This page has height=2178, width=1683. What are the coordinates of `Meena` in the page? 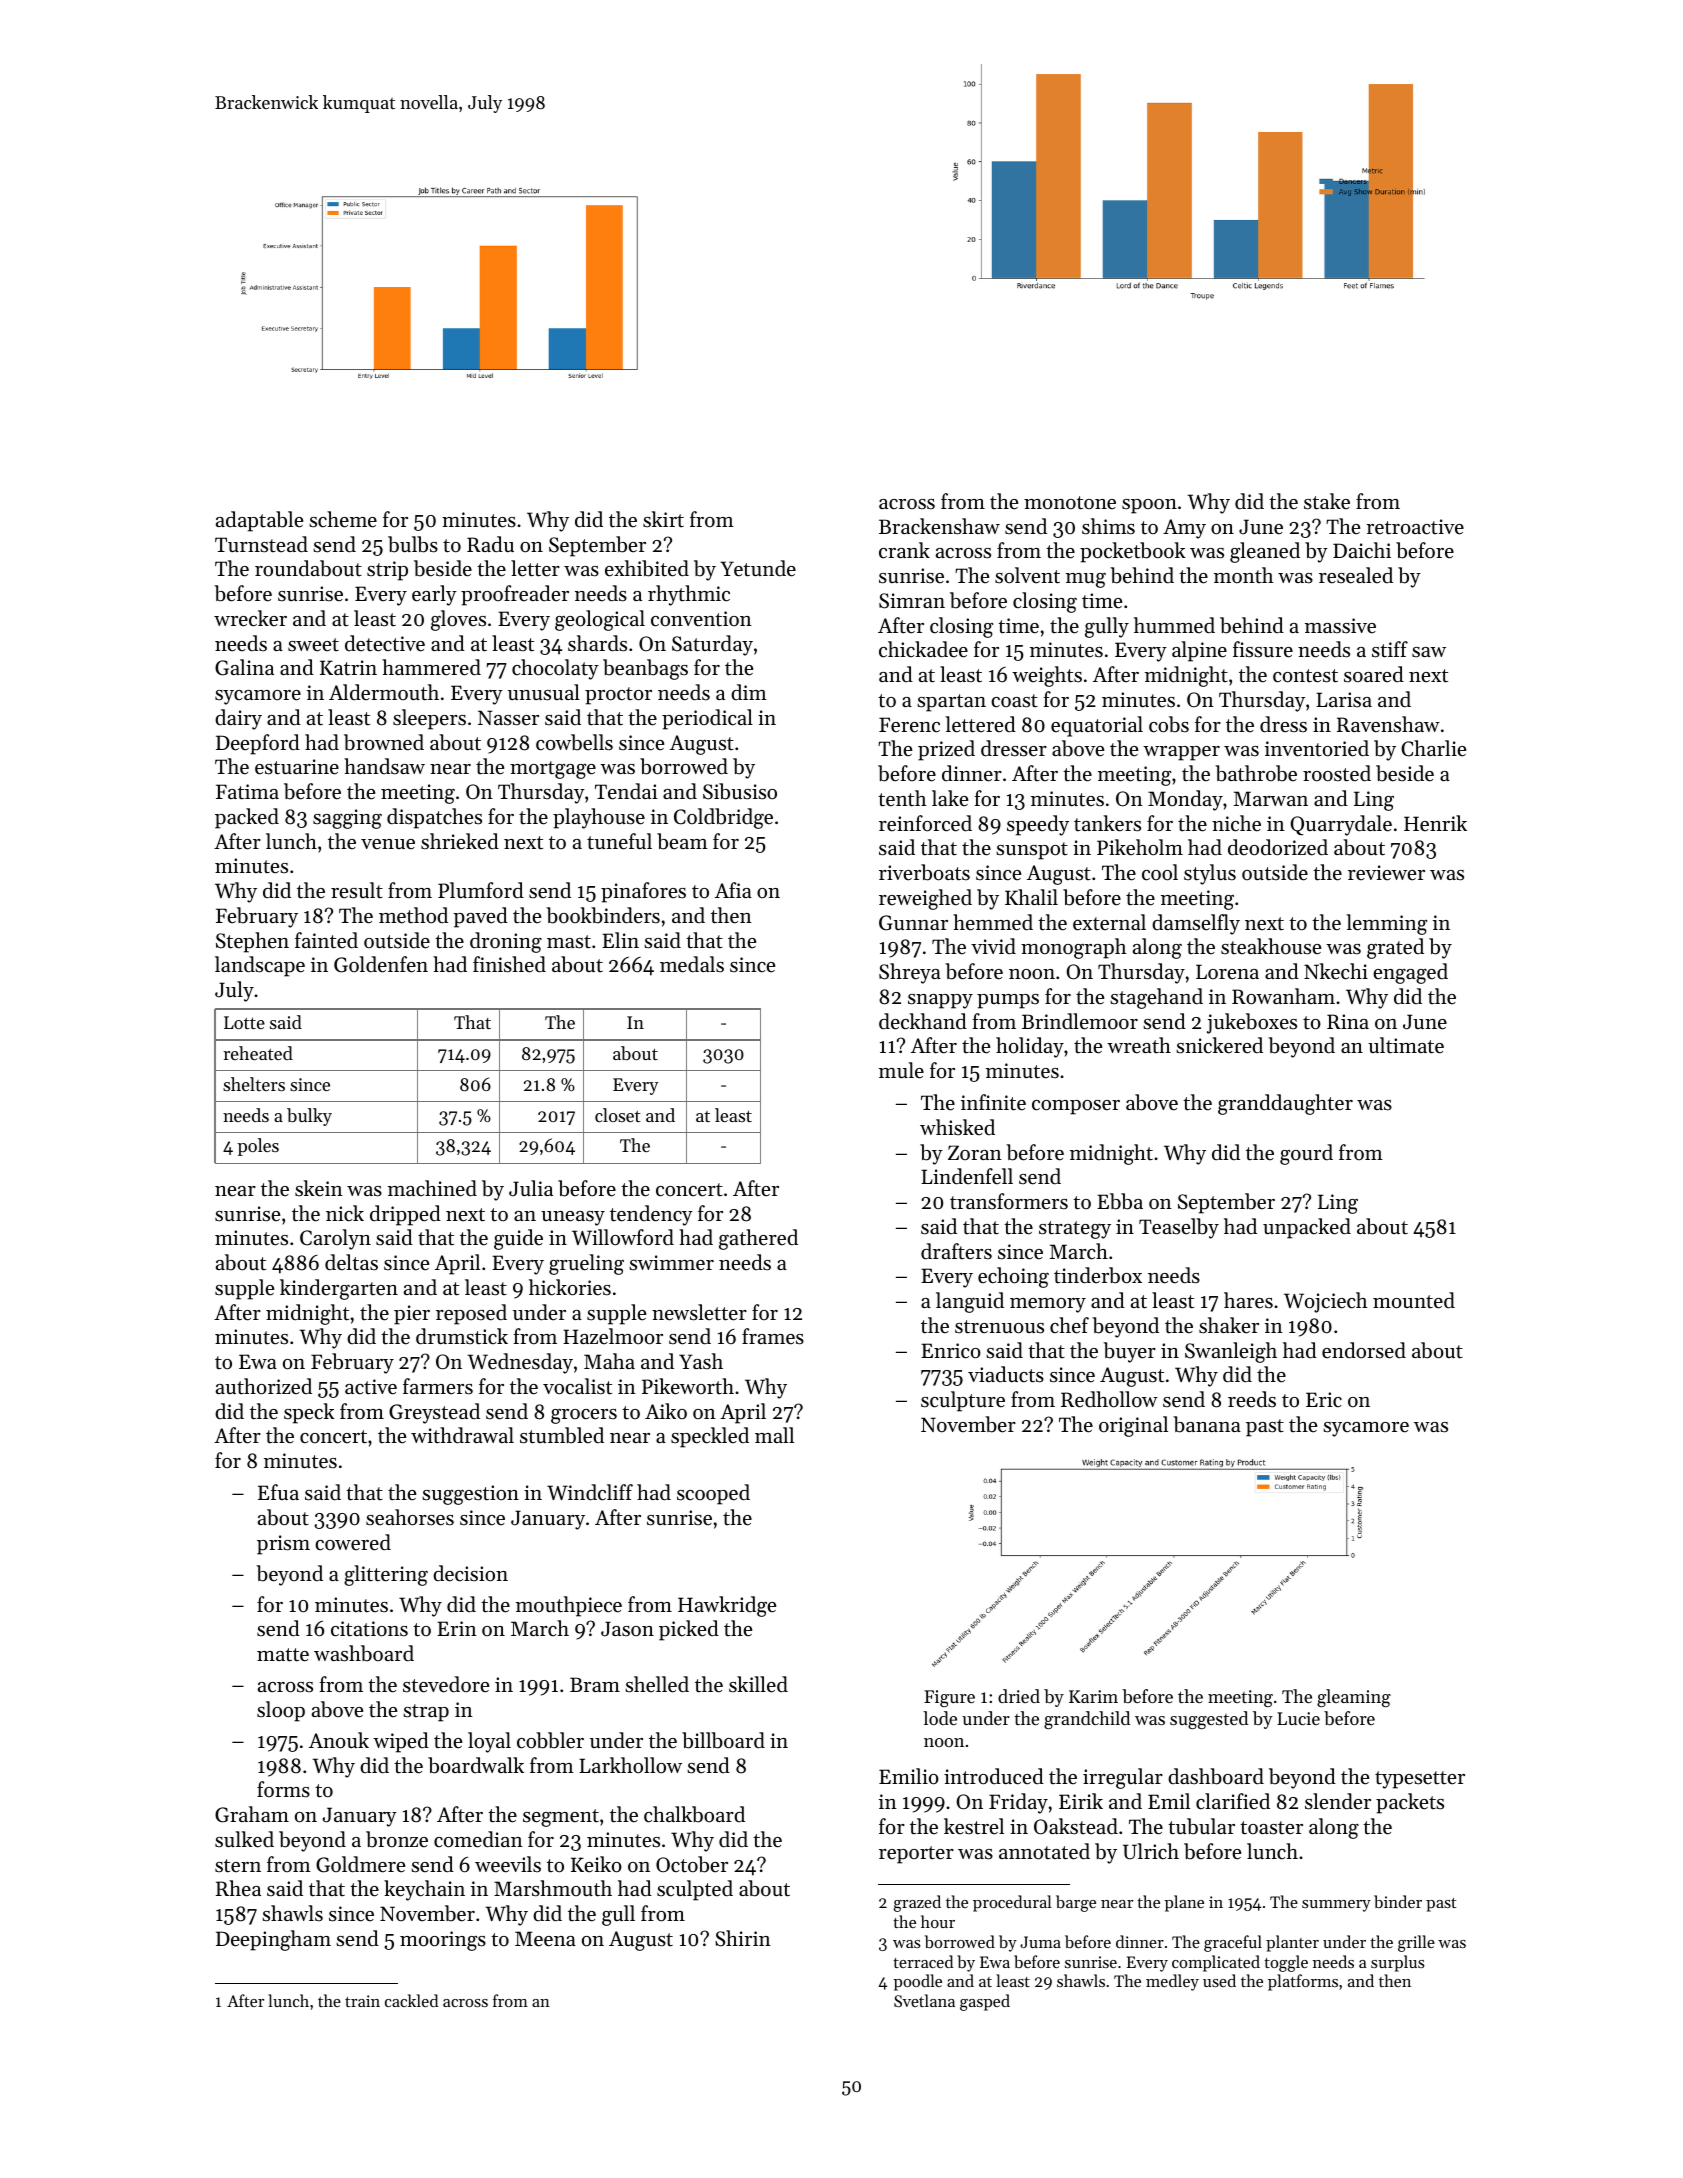 It's located at (545, 1939).
